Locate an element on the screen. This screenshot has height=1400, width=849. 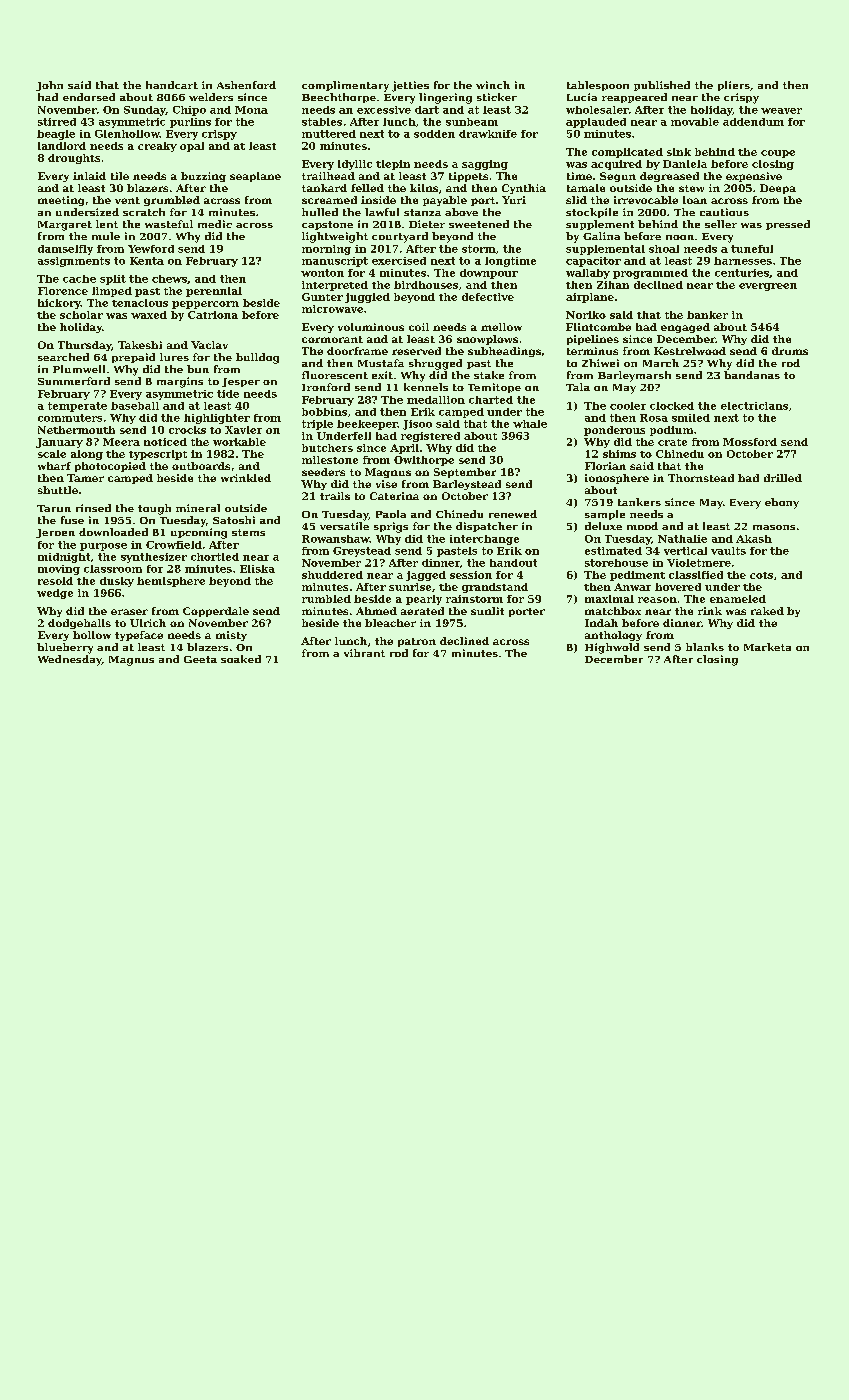
pliers is located at coordinates (734, 86).
